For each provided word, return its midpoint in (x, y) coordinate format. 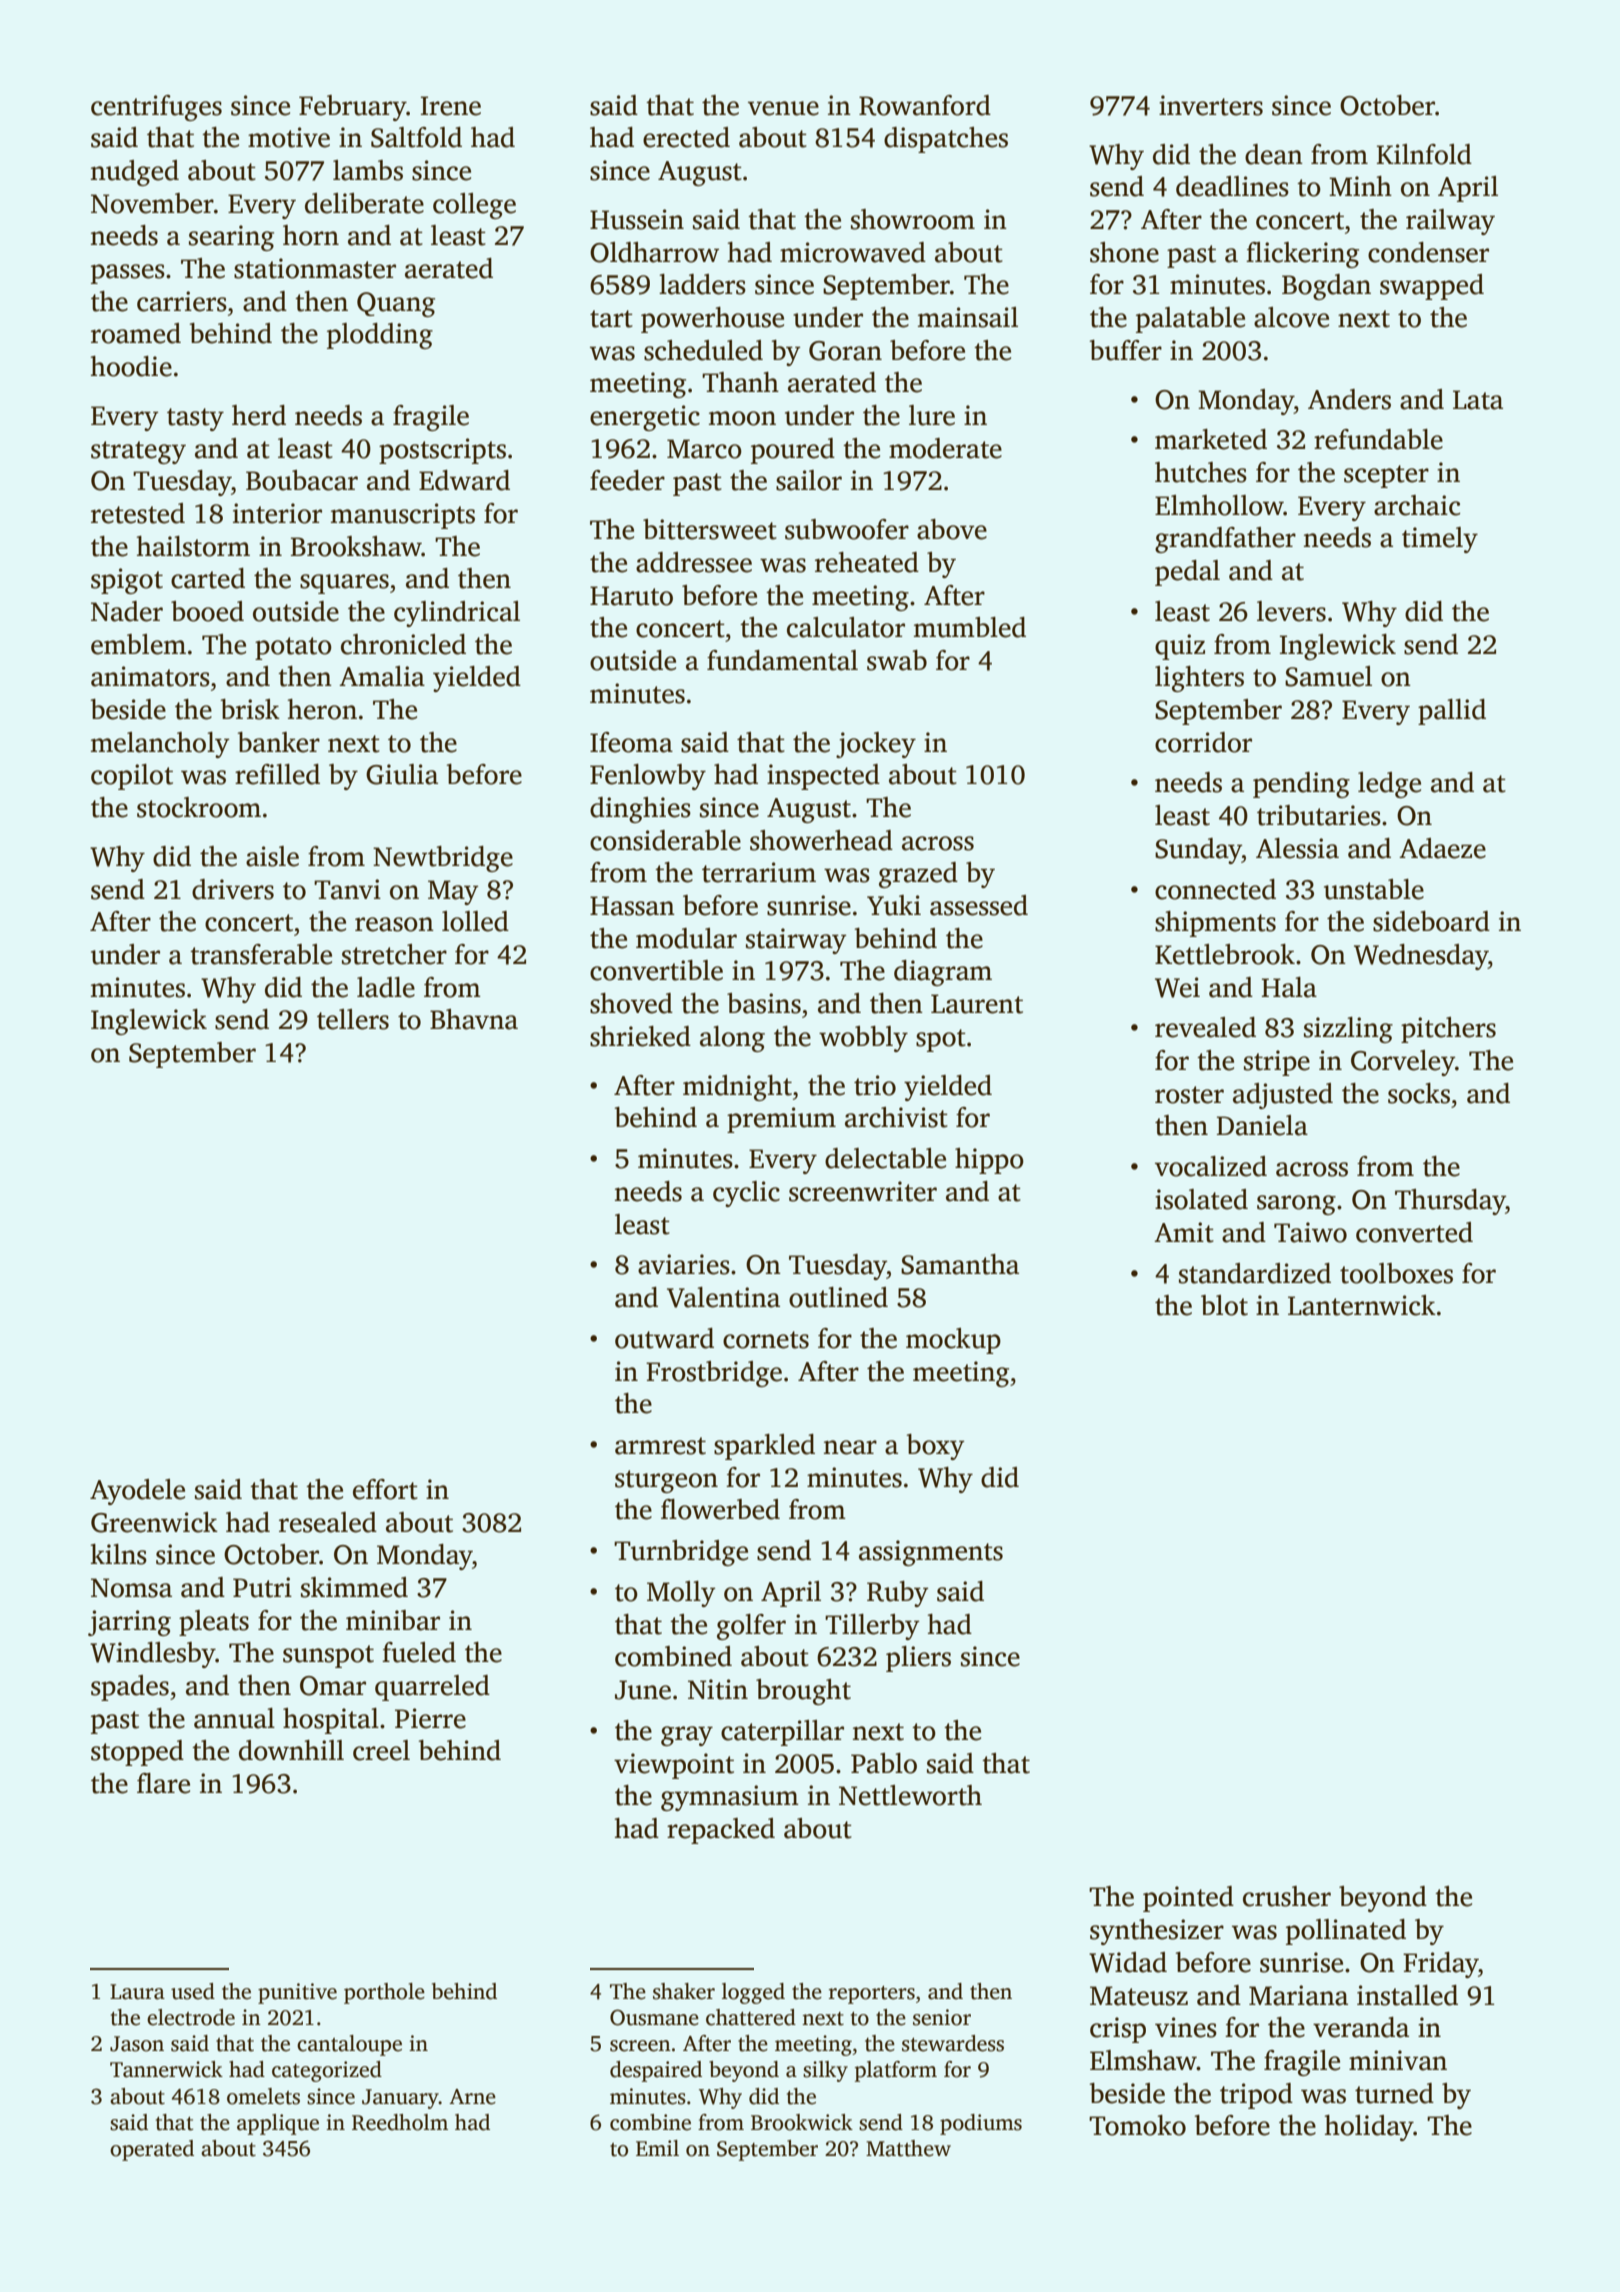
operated (152, 2150)
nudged (135, 173)
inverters (1211, 105)
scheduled (703, 350)
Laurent (977, 1004)
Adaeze (1442, 848)
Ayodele (137, 1492)
